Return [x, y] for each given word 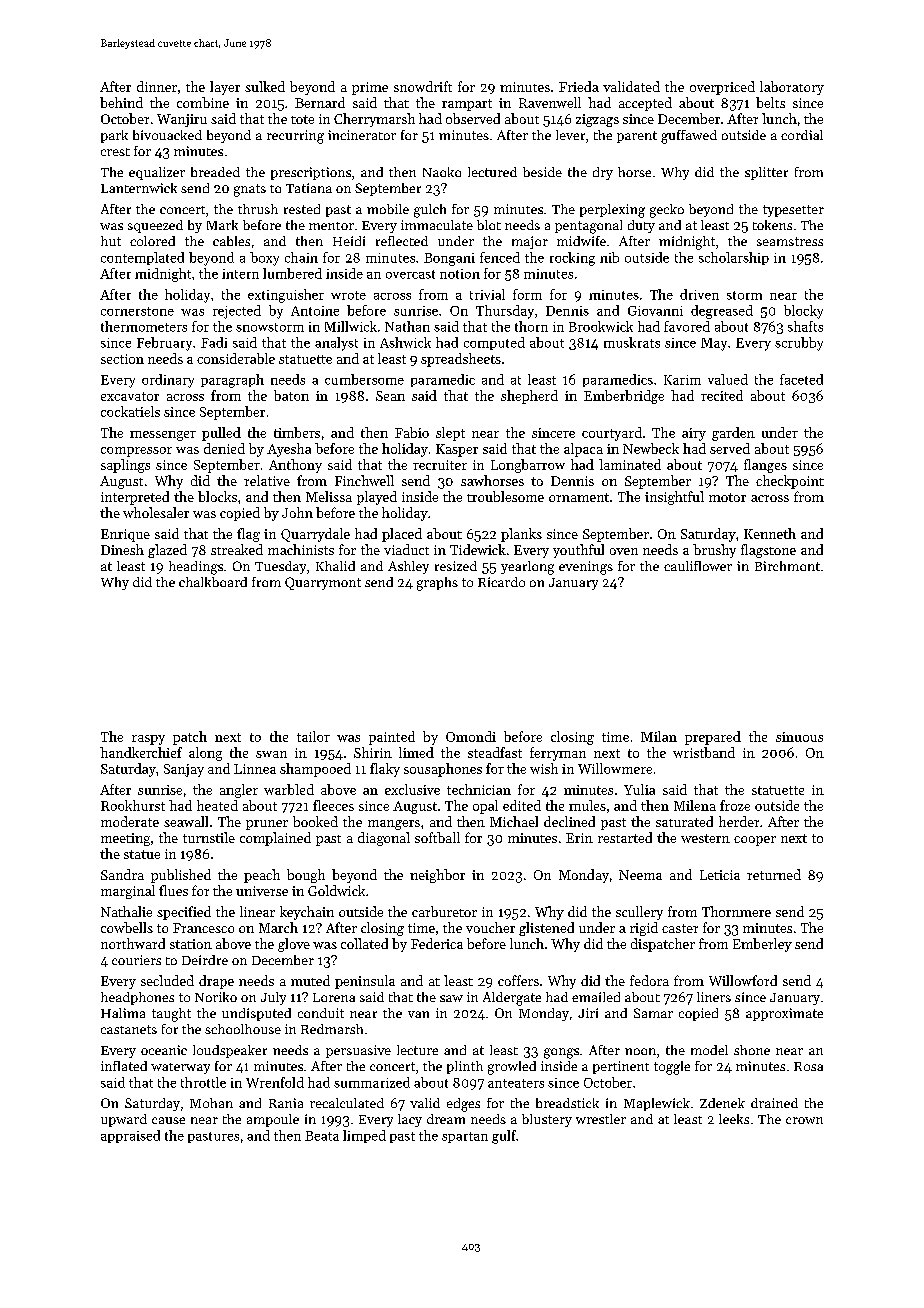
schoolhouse [243, 1029]
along [205, 754]
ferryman [558, 754]
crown [804, 1120]
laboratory [792, 88]
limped [364, 1136]
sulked [265, 86]
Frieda [579, 86]
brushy [714, 551]
